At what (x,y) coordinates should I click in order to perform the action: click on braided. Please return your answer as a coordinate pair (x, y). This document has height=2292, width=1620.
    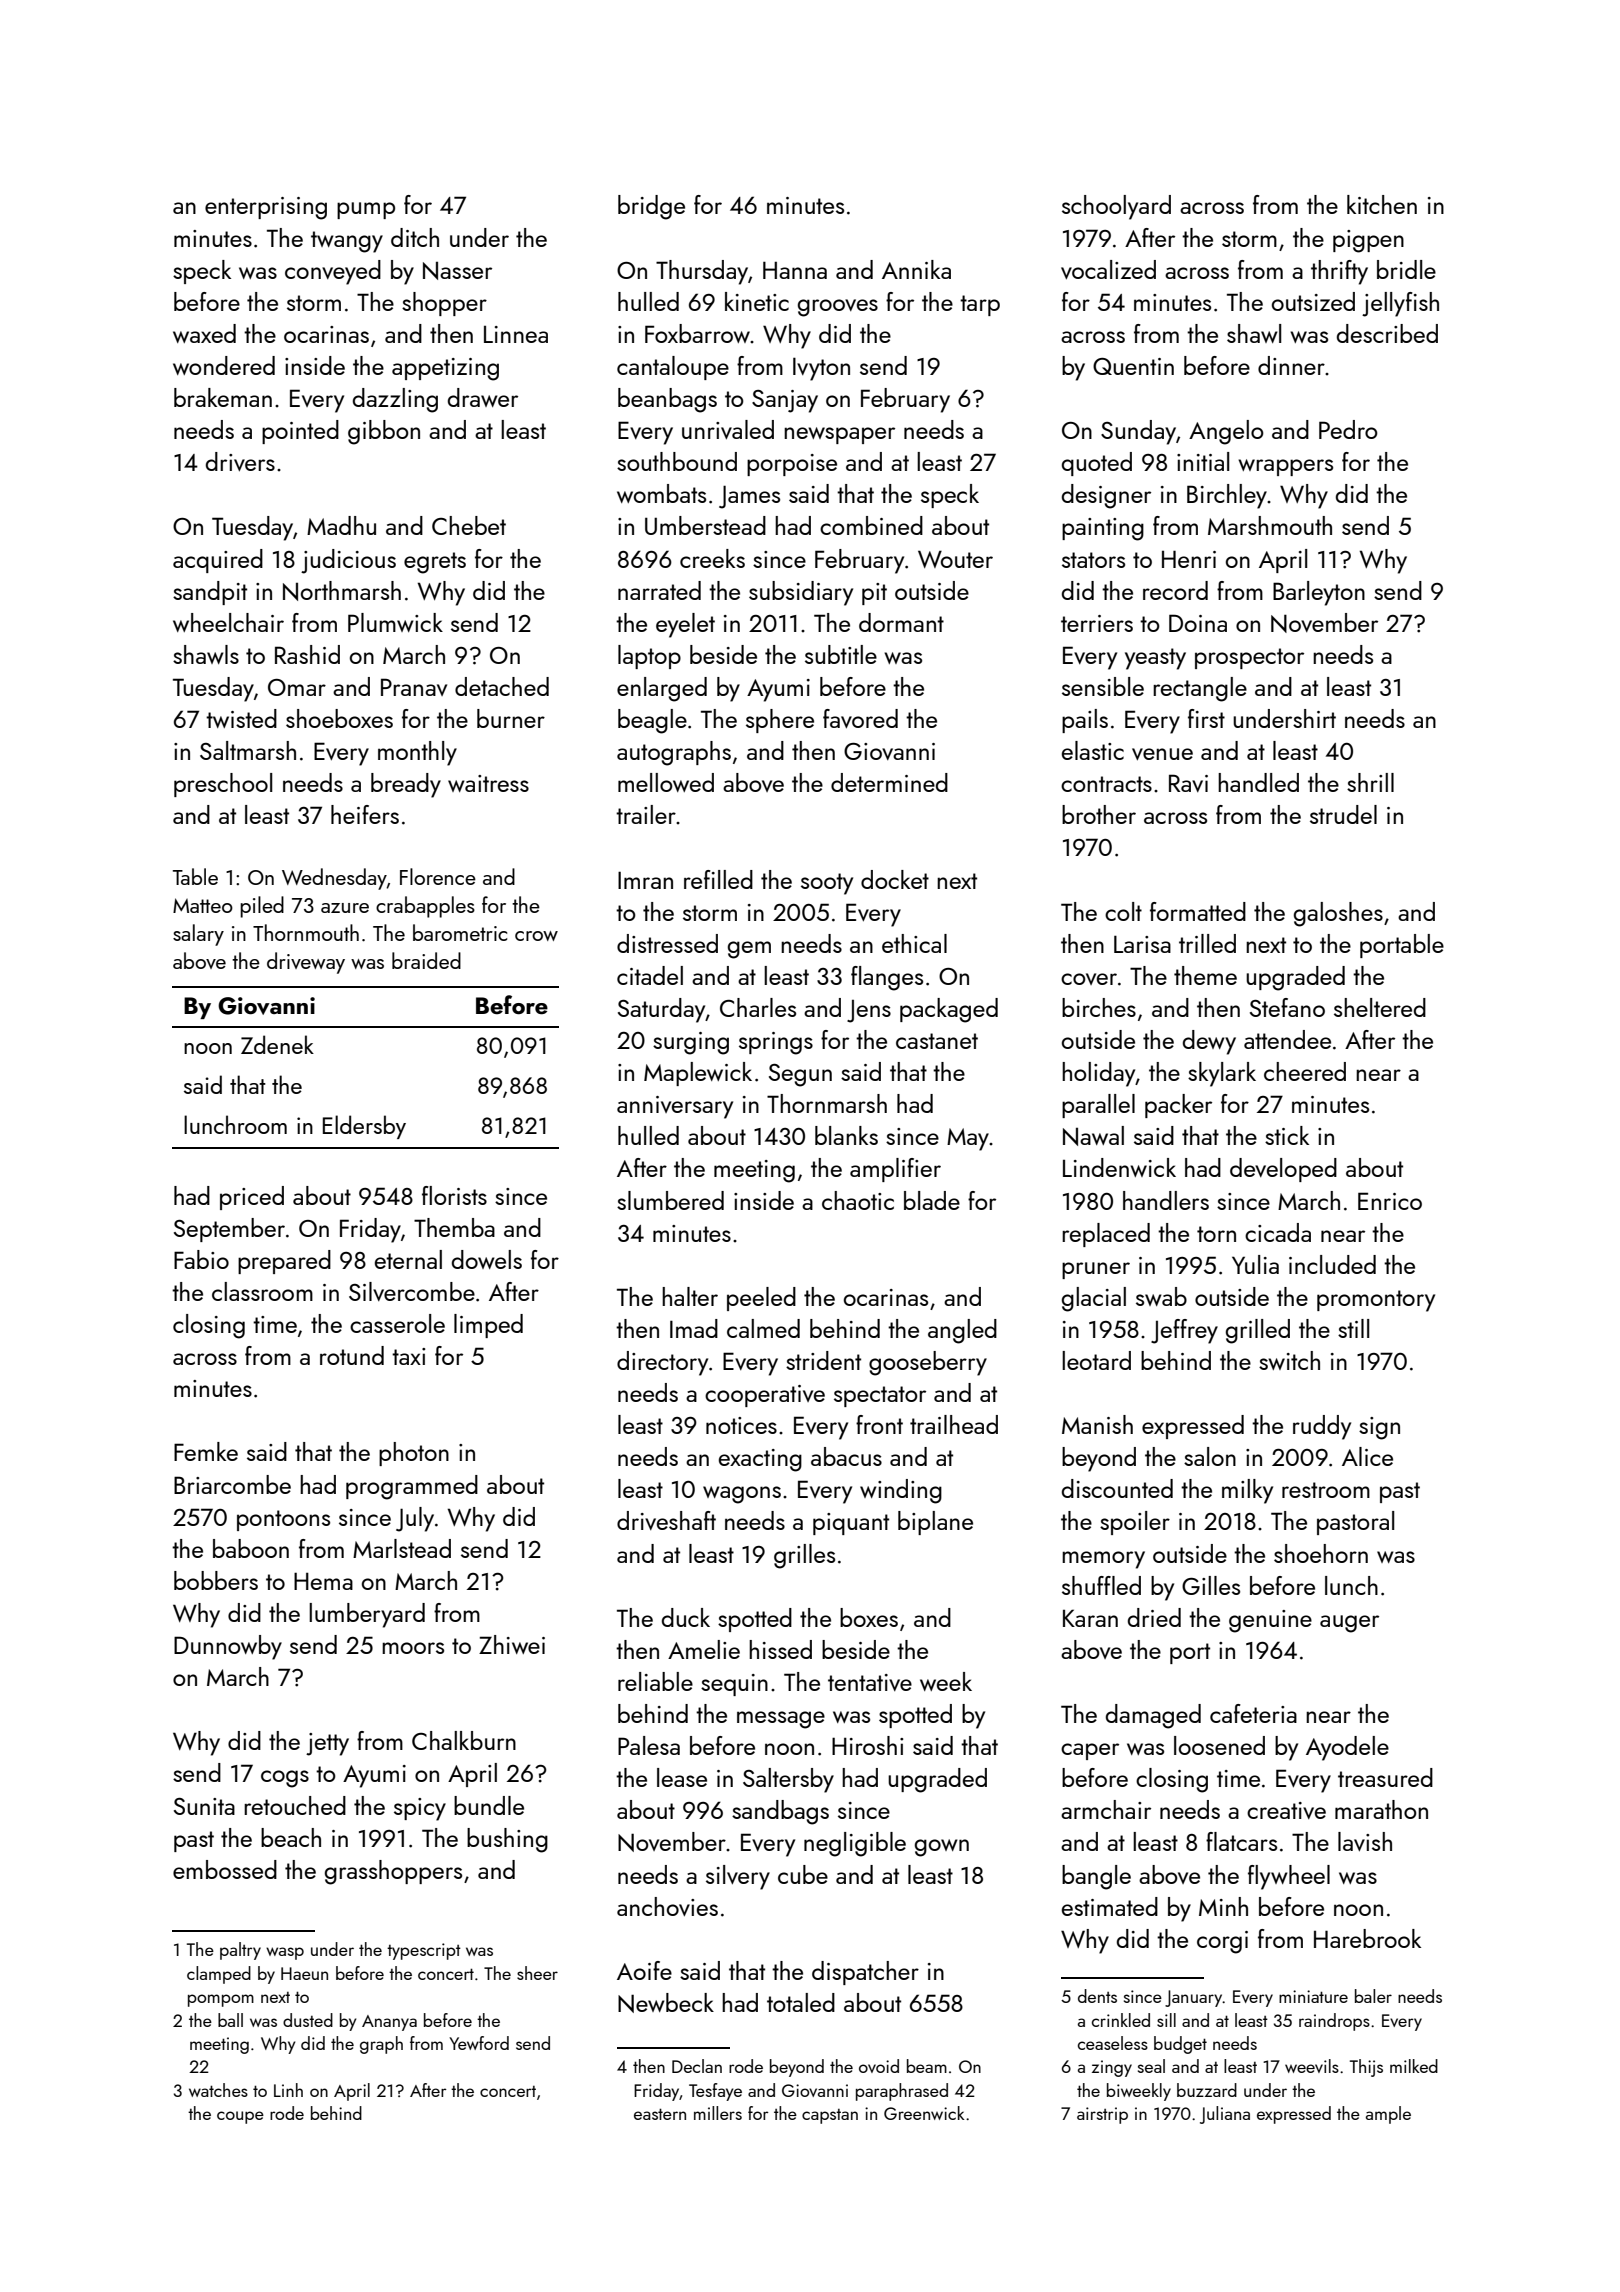
    Looking at the image, I should click on (426, 960).
